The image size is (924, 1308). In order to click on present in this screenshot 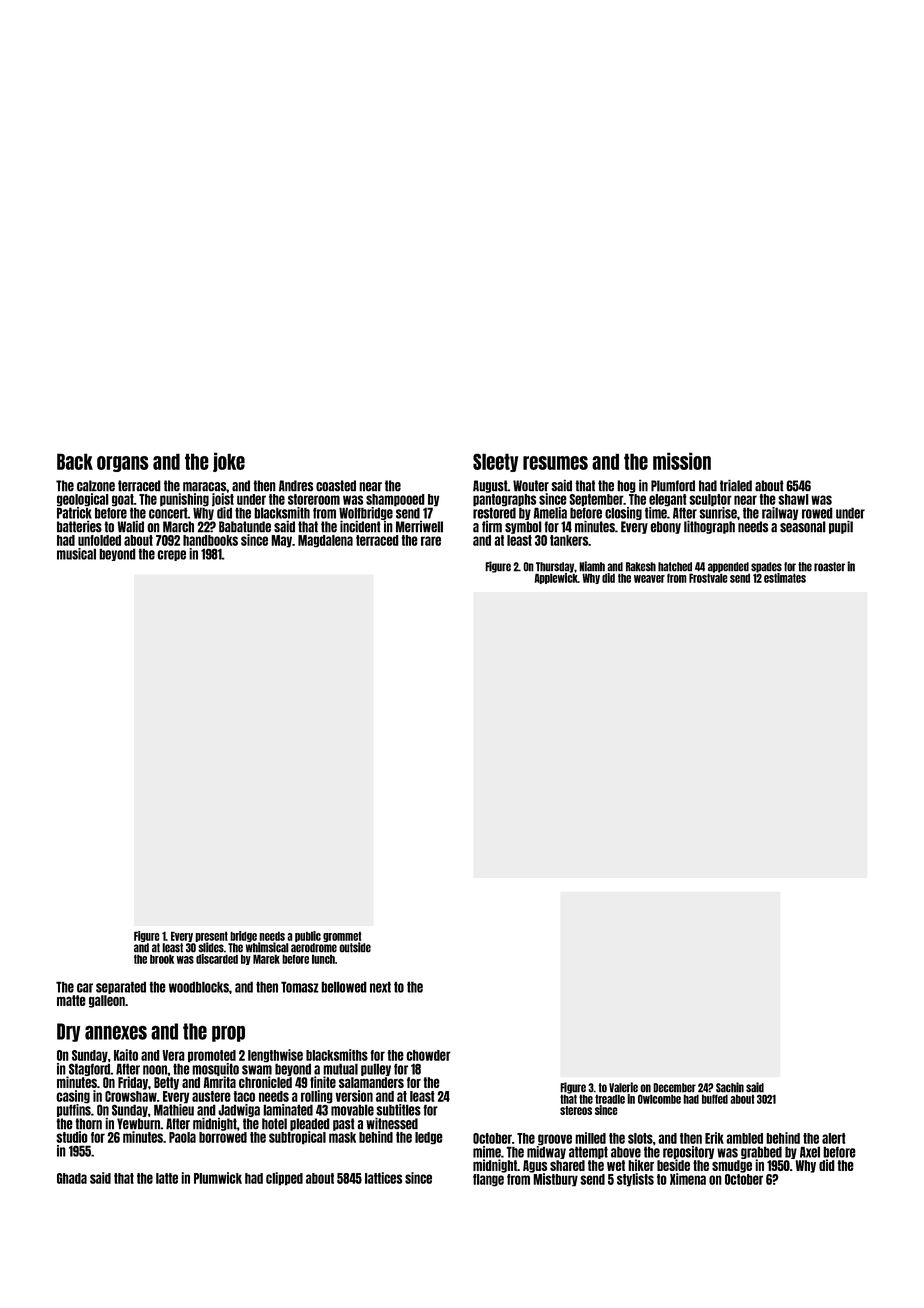, I will do `click(211, 936)`.
